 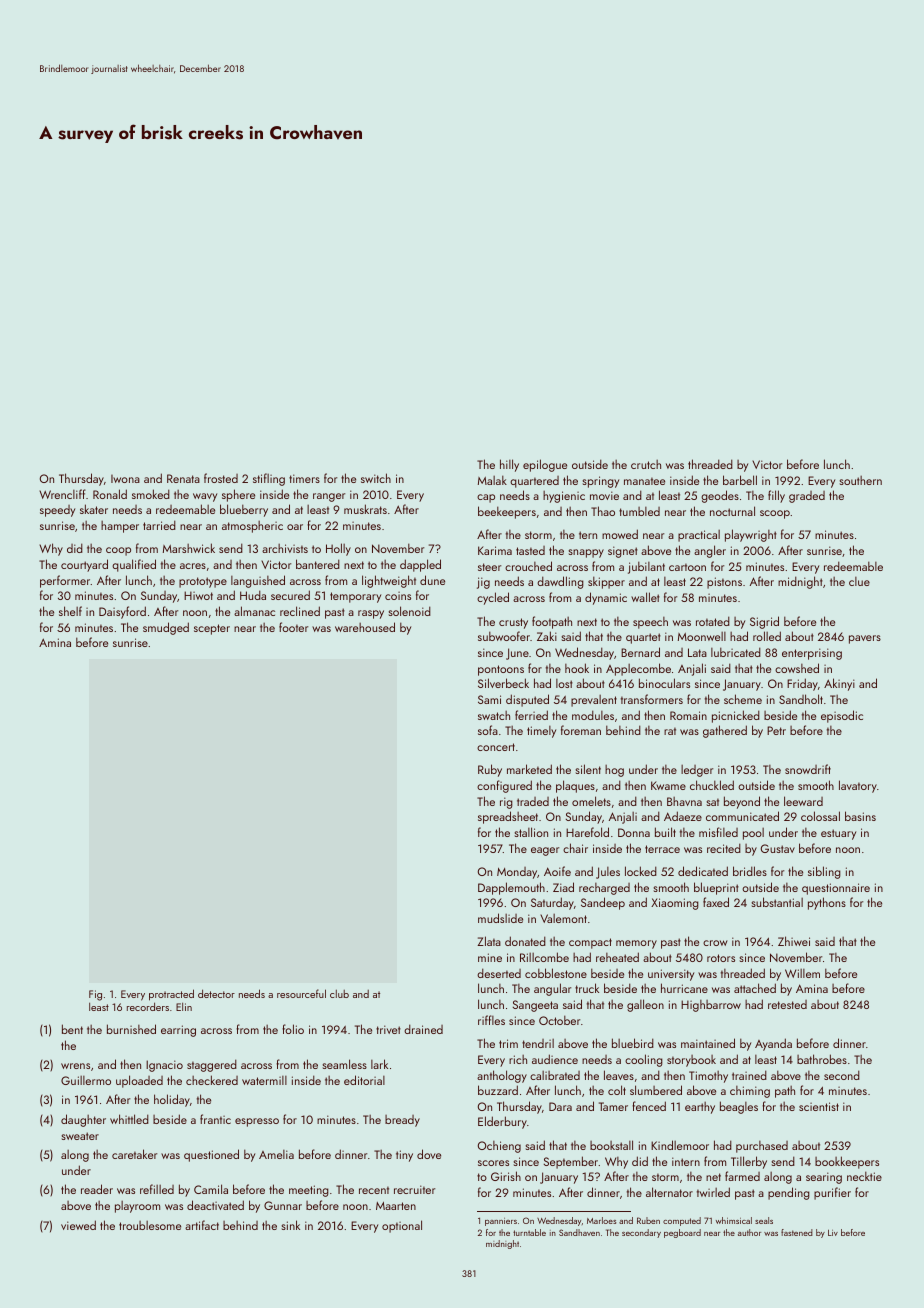 What do you see at coordinates (740, 480) in the screenshot?
I see `barbell` at bounding box center [740, 480].
